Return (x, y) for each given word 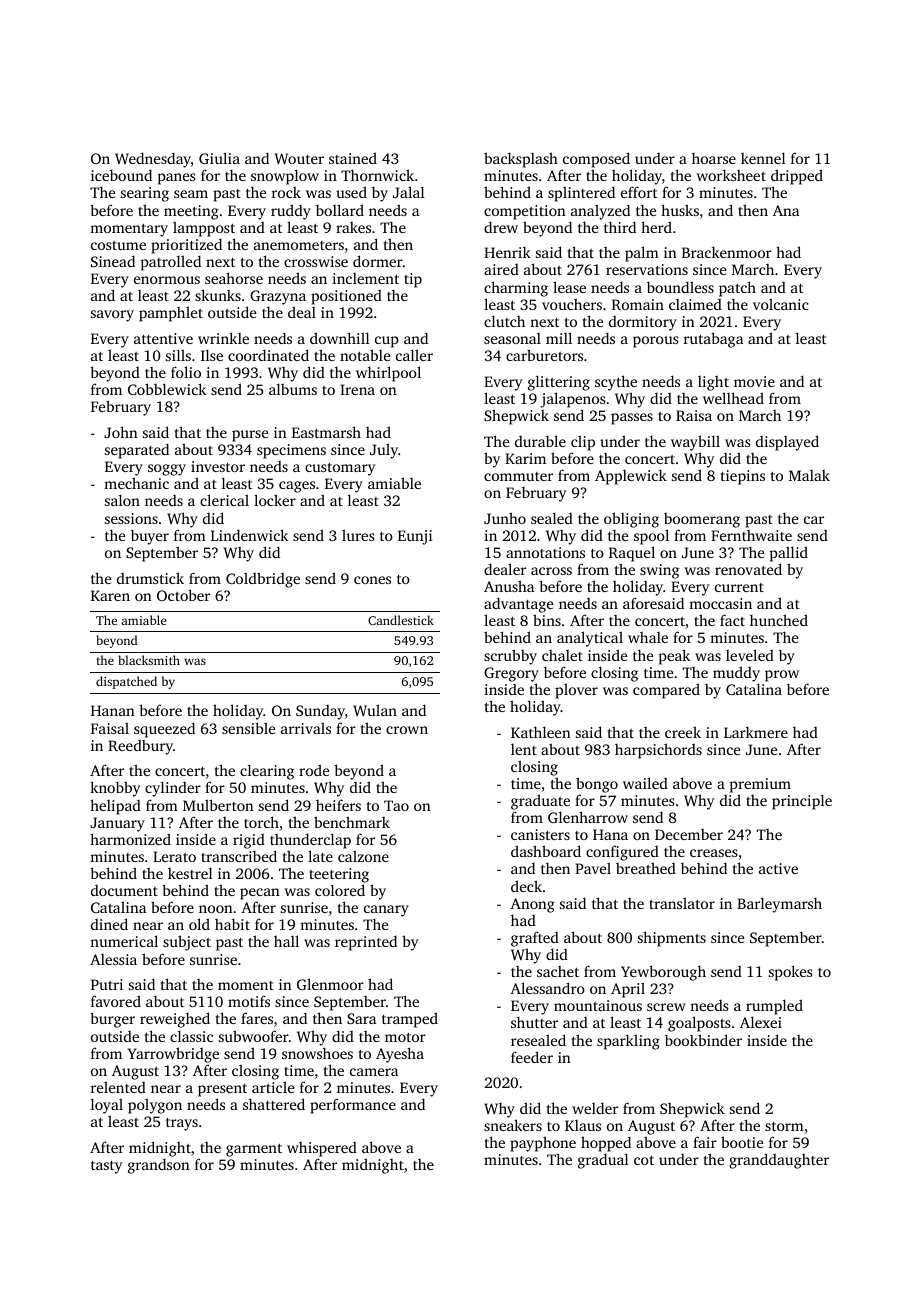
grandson (159, 1166)
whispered (322, 1149)
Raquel (632, 554)
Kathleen (541, 732)
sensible (249, 728)
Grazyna (278, 297)
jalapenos (573, 400)
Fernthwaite (751, 535)
